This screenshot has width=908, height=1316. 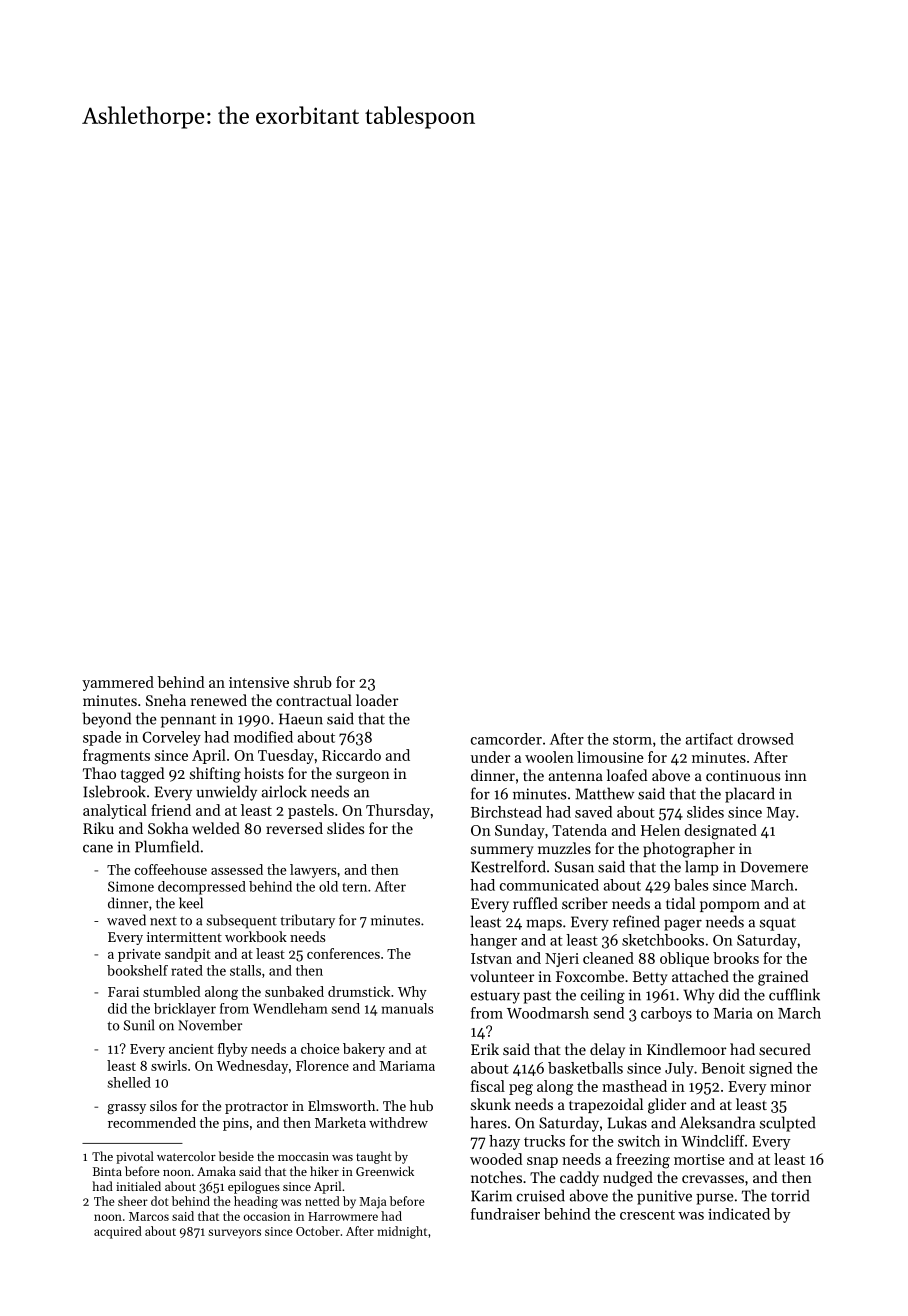 I want to click on acquired, so click(x=118, y=1232).
